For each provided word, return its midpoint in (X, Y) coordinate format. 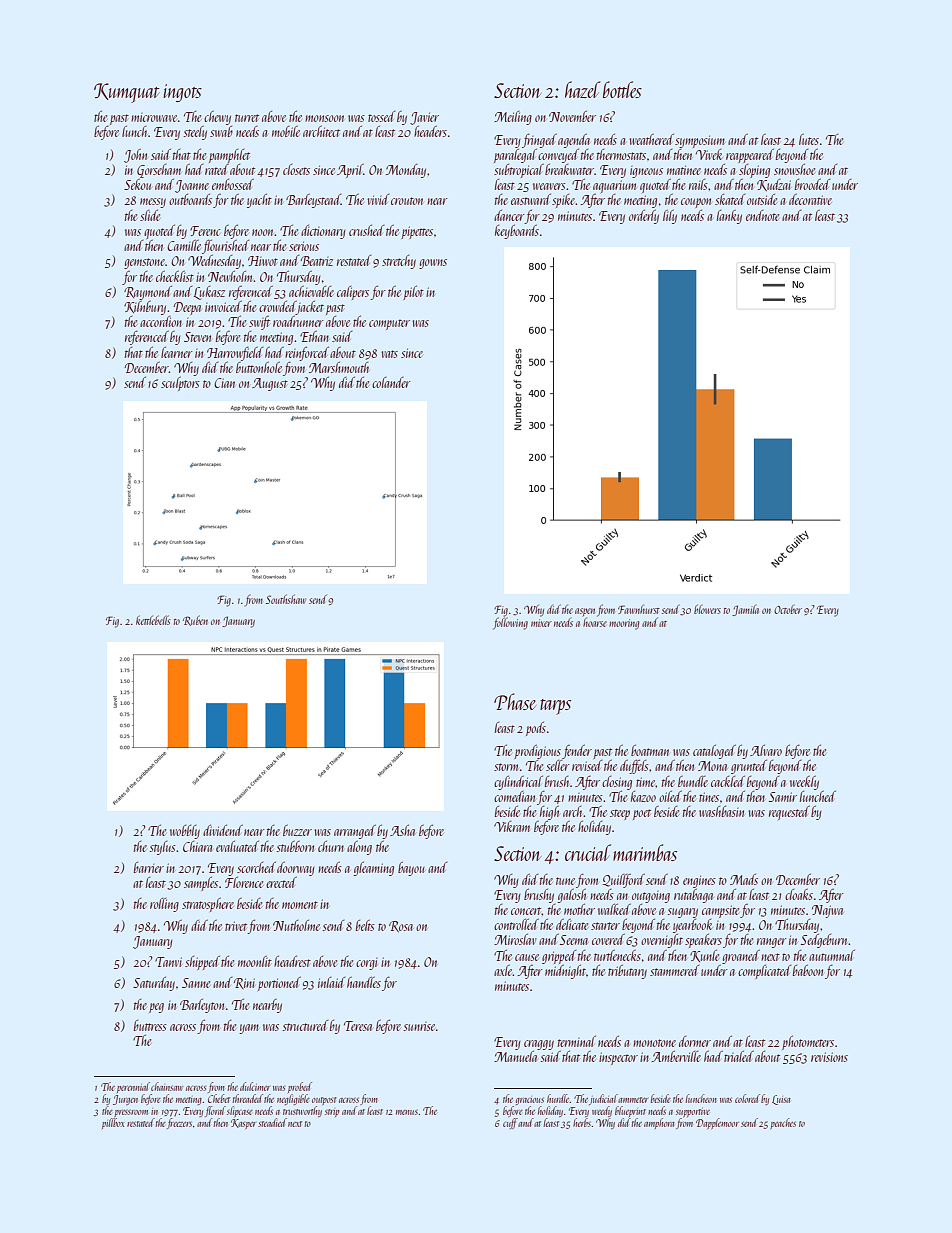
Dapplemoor (717, 1123)
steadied (272, 1122)
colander (391, 382)
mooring (624, 624)
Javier (424, 118)
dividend (223, 830)
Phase (515, 701)
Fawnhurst (639, 609)
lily (670, 217)
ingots (183, 93)
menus (407, 1112)
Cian (224, 383)
